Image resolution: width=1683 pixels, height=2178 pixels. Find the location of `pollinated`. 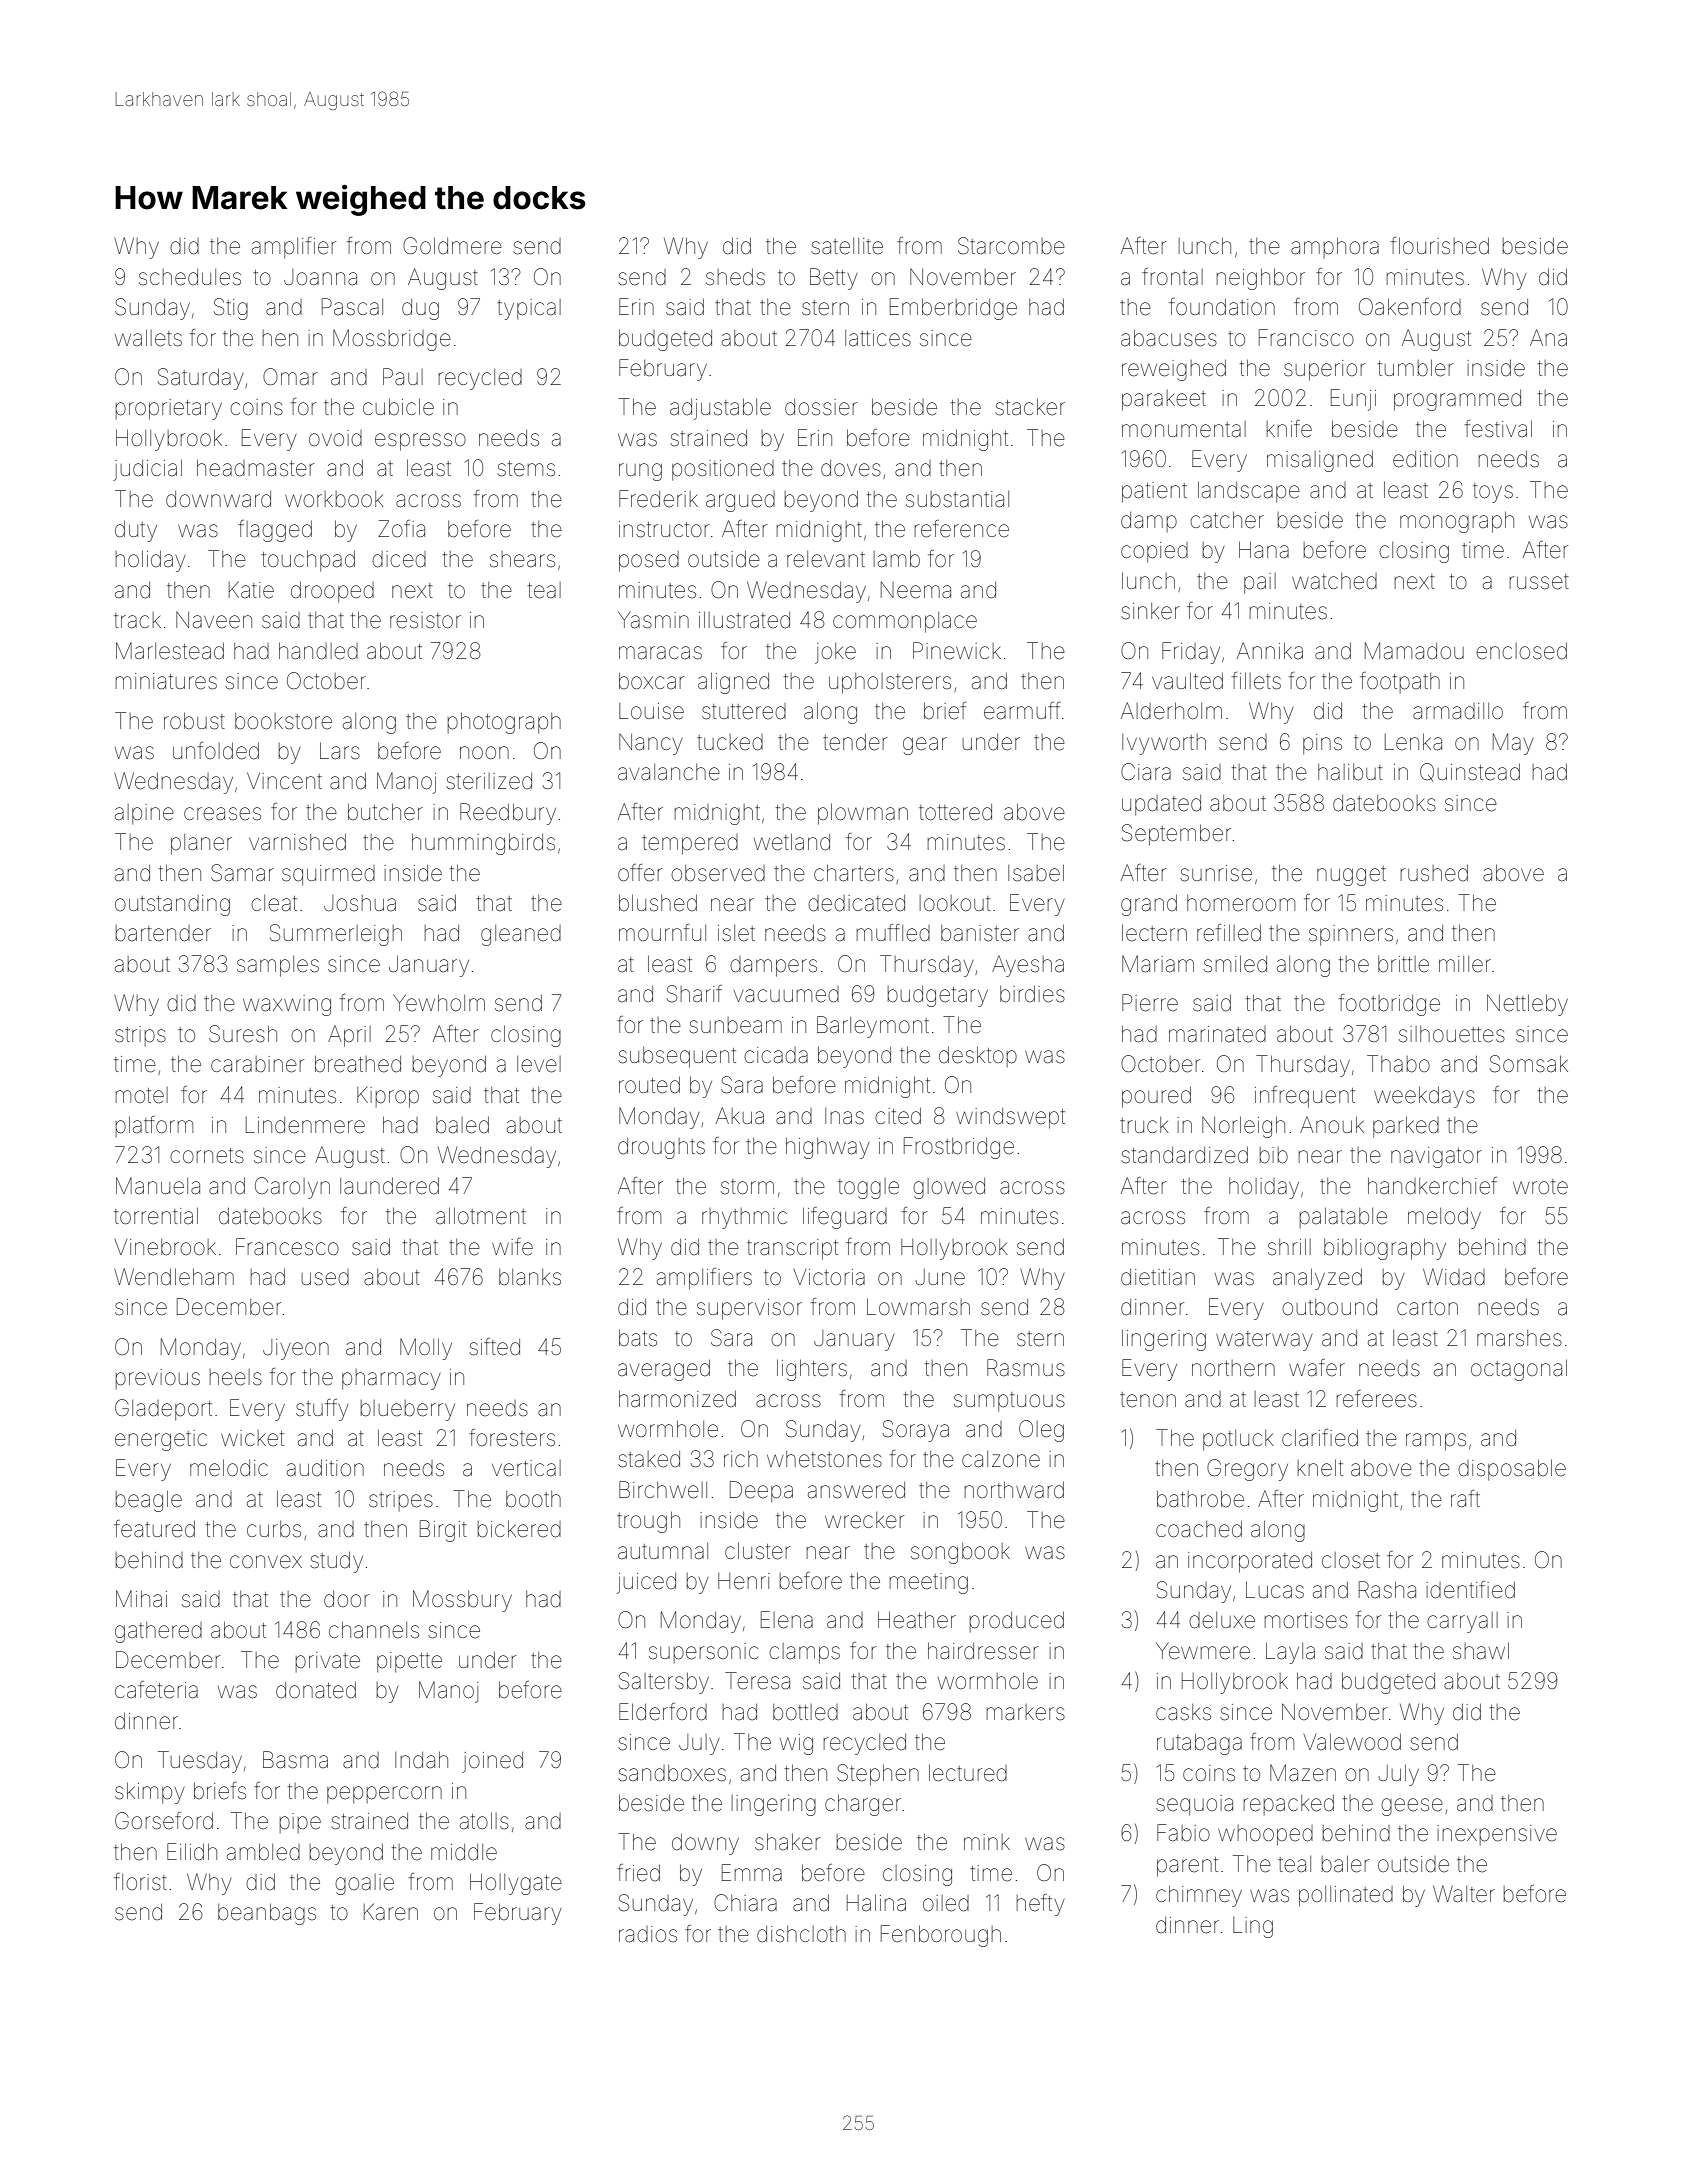

pollinated is located at coordinates (1346, 1896).
